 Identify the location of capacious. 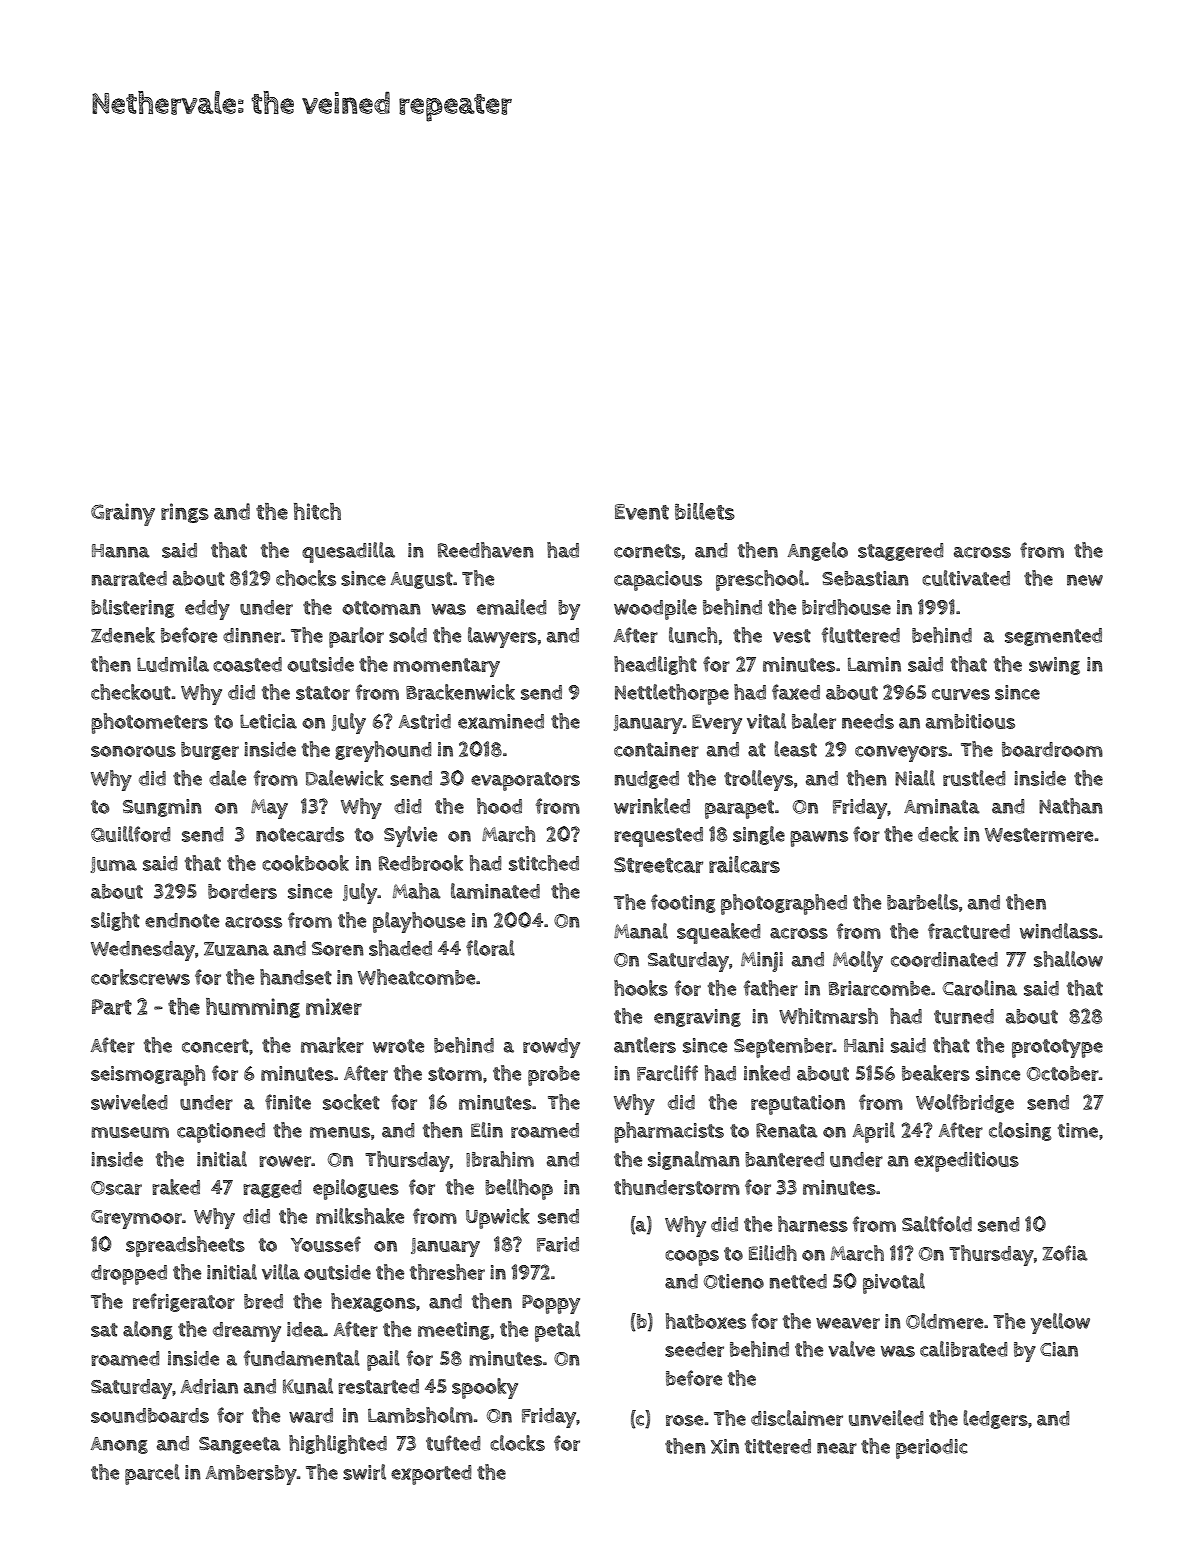
(658, 581).
